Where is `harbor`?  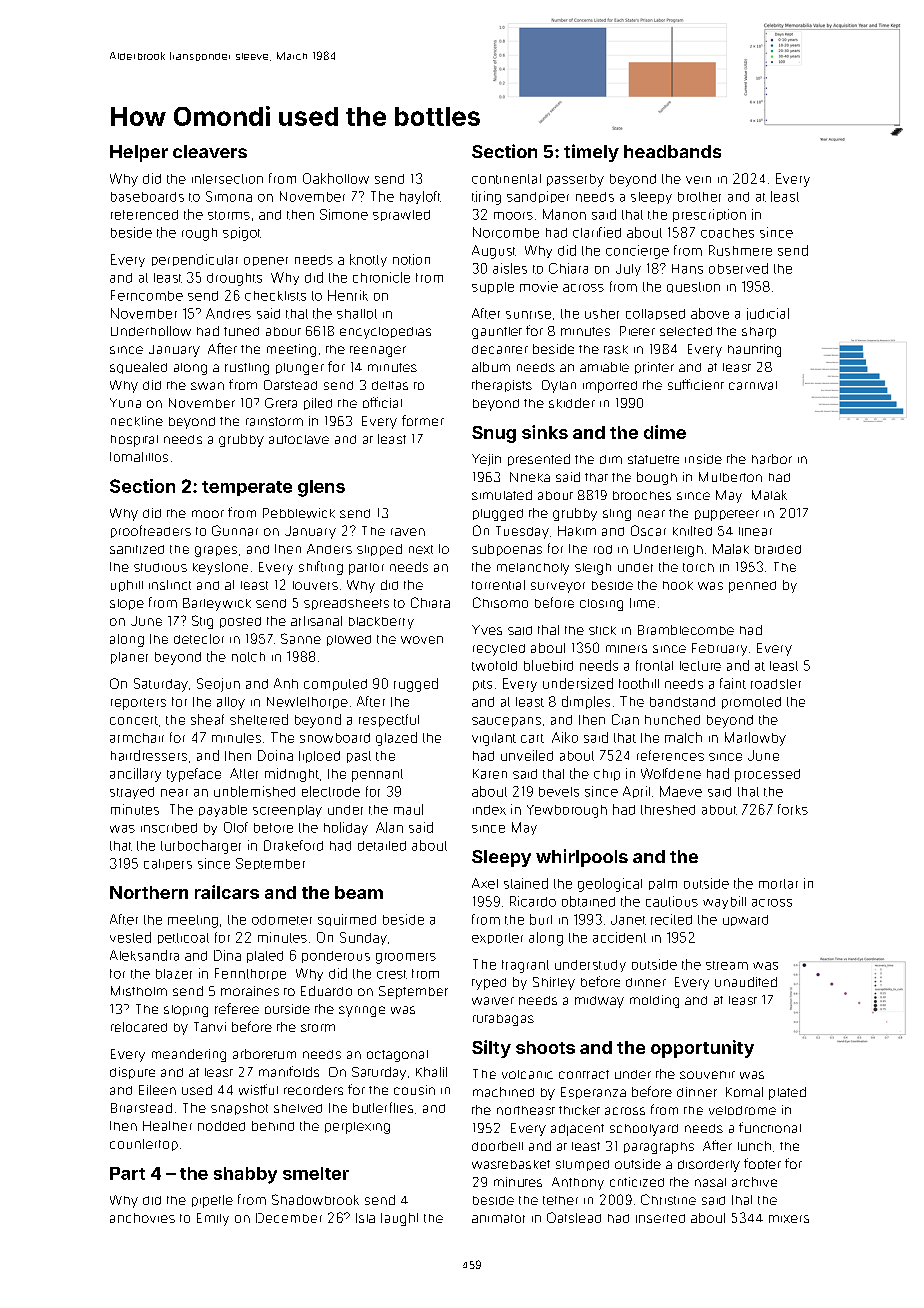
harbor is located at coordinates (772, 459).
